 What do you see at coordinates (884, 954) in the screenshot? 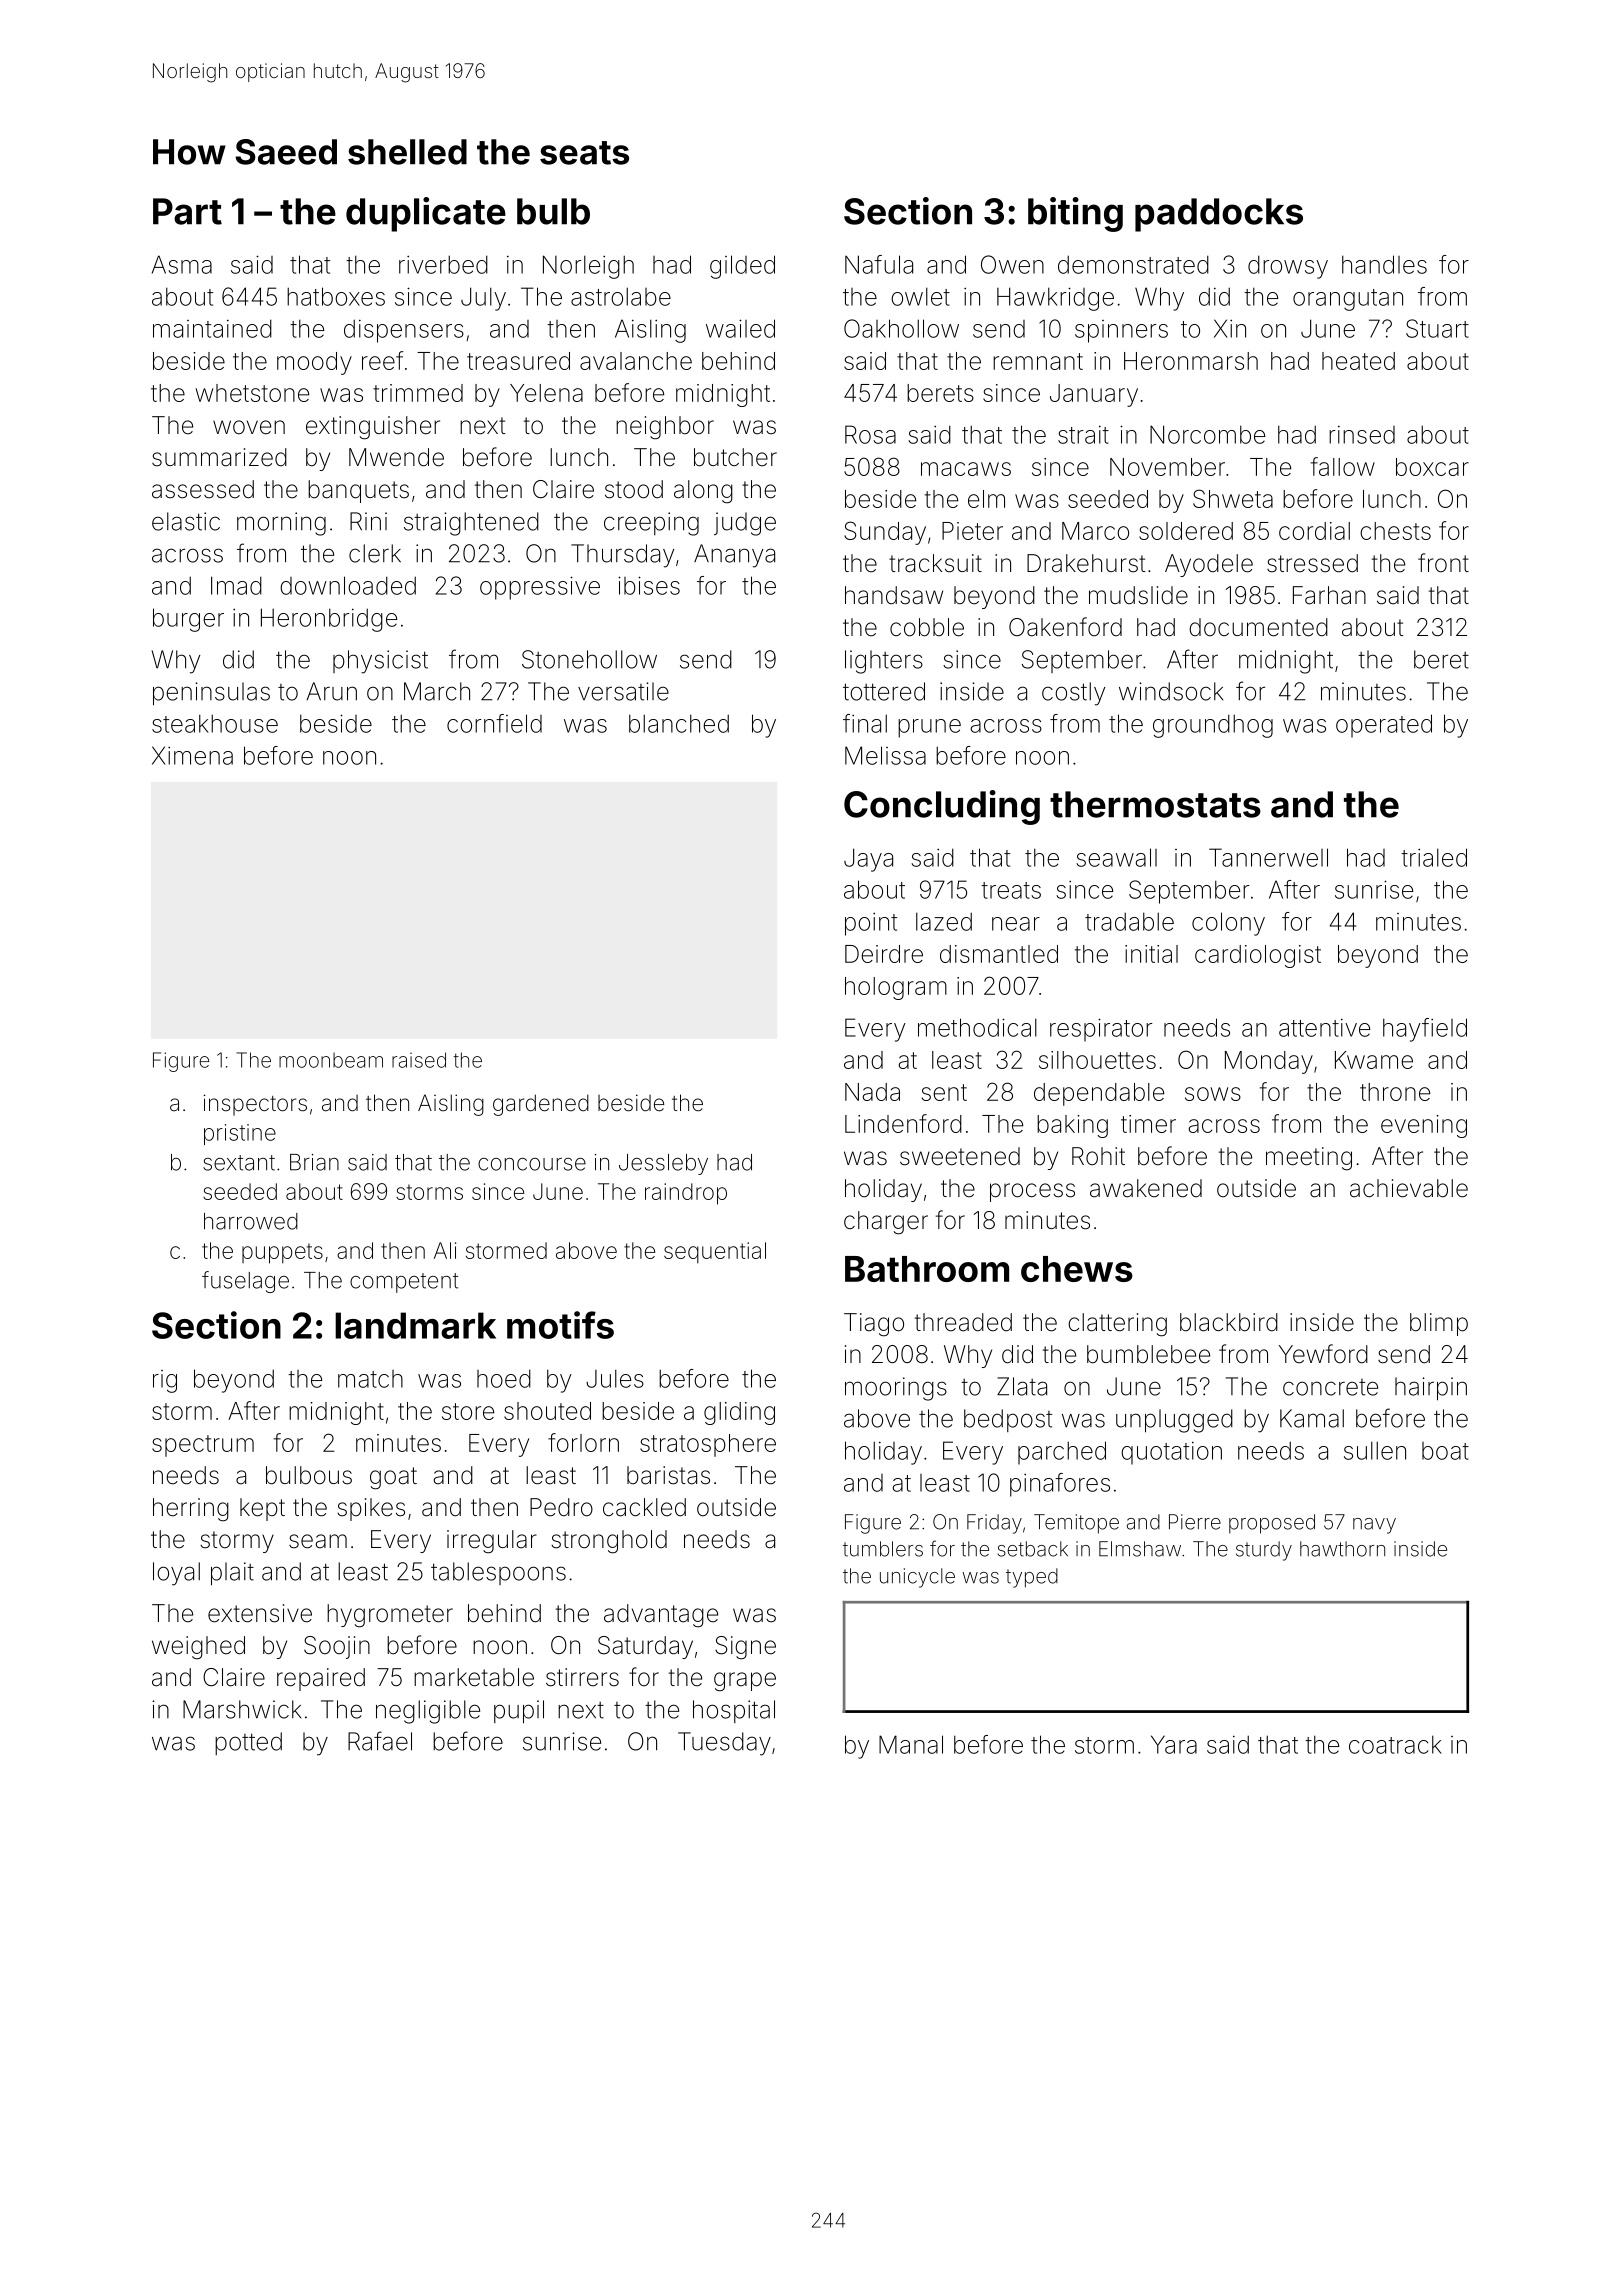
I see `Deirdre` at bounding box center [884, 954].
